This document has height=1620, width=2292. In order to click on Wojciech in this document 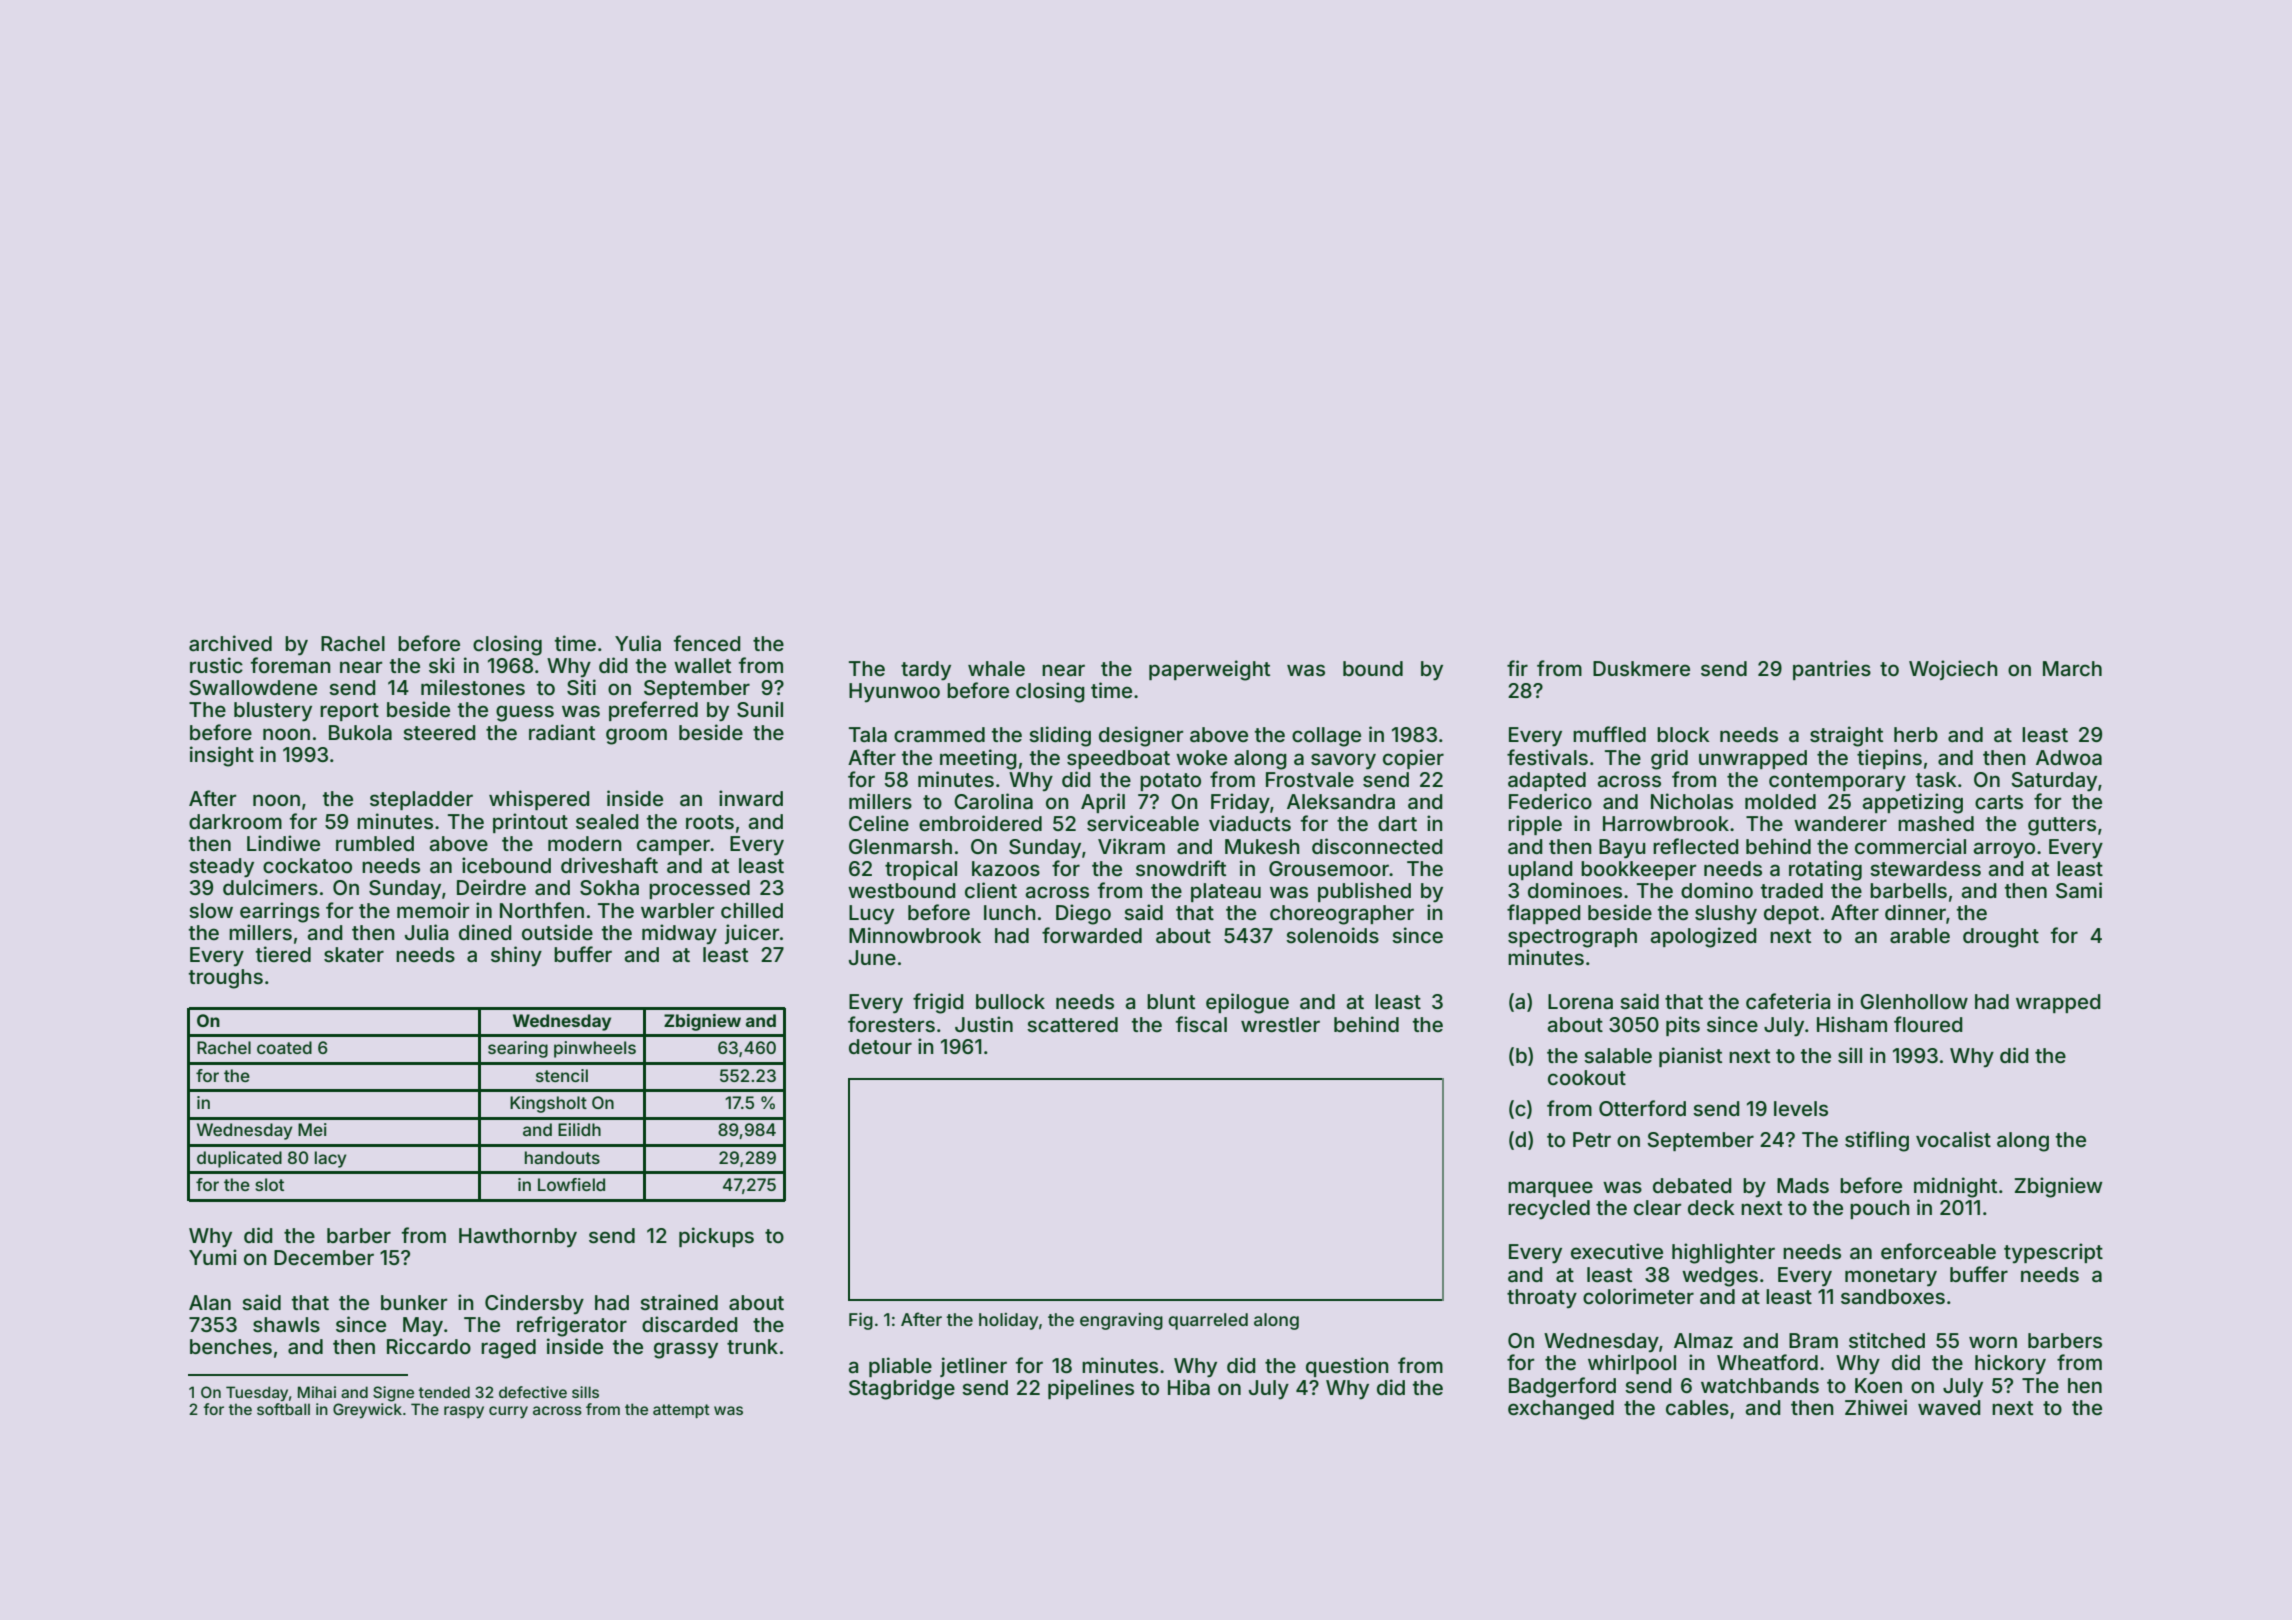, I will do `click(1953, 670)`.
